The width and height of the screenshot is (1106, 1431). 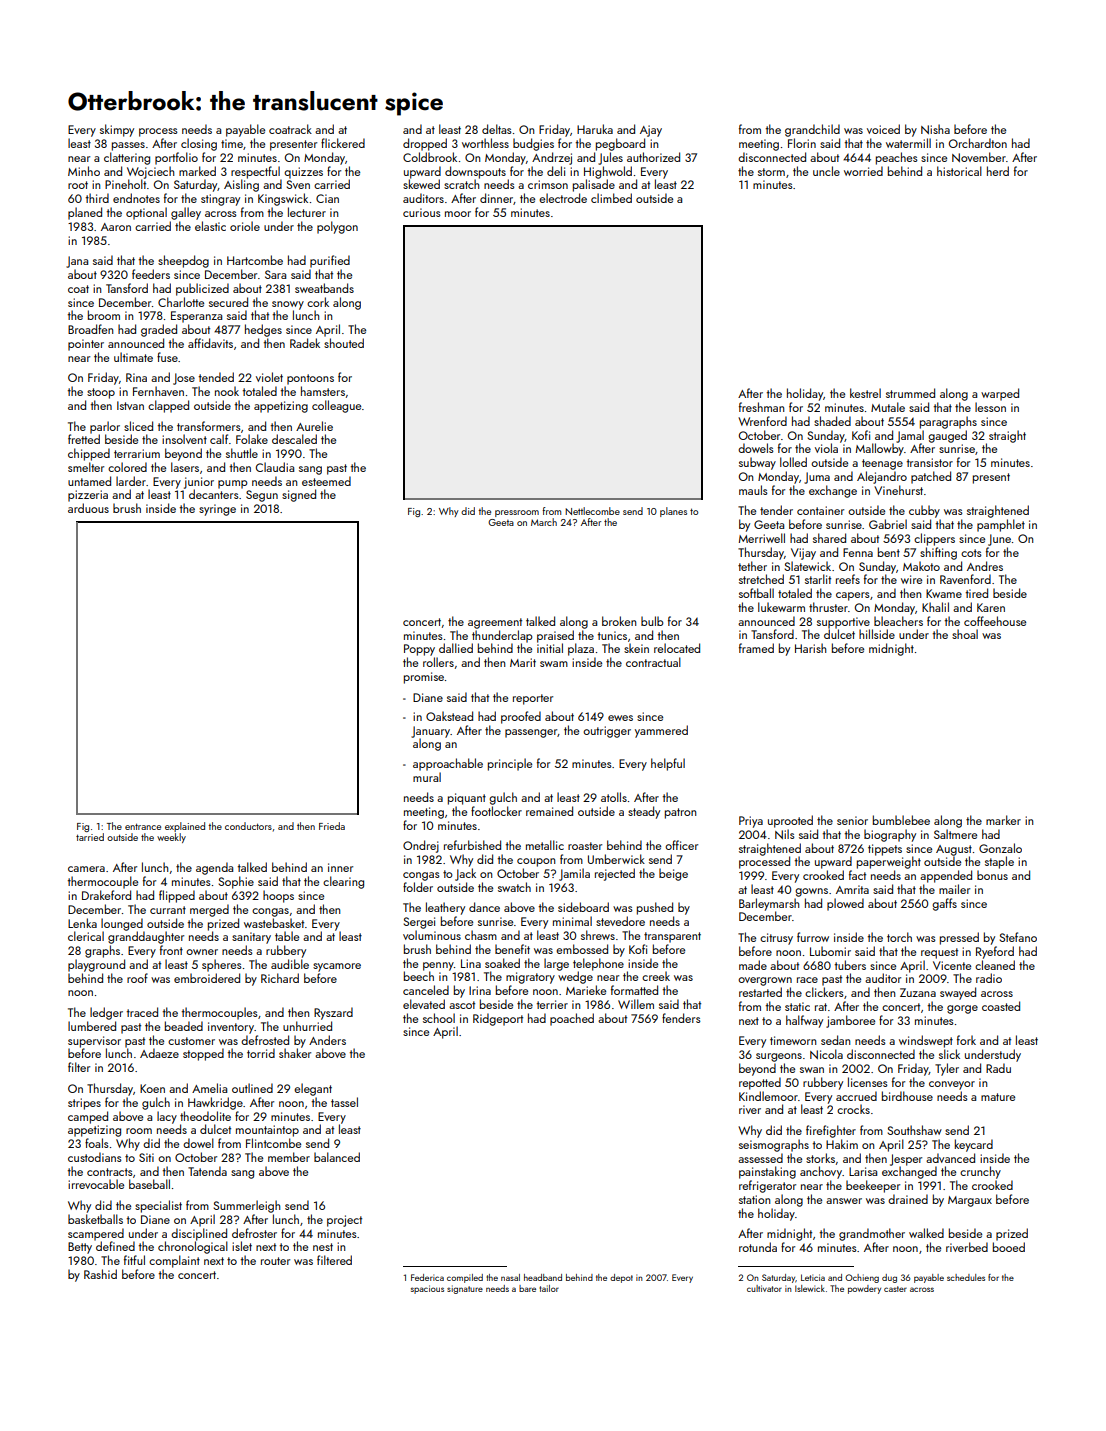 What do you see at coordinates (233, 484) in the screenshot?
I see `pump` at bounding box center [233, 484].
